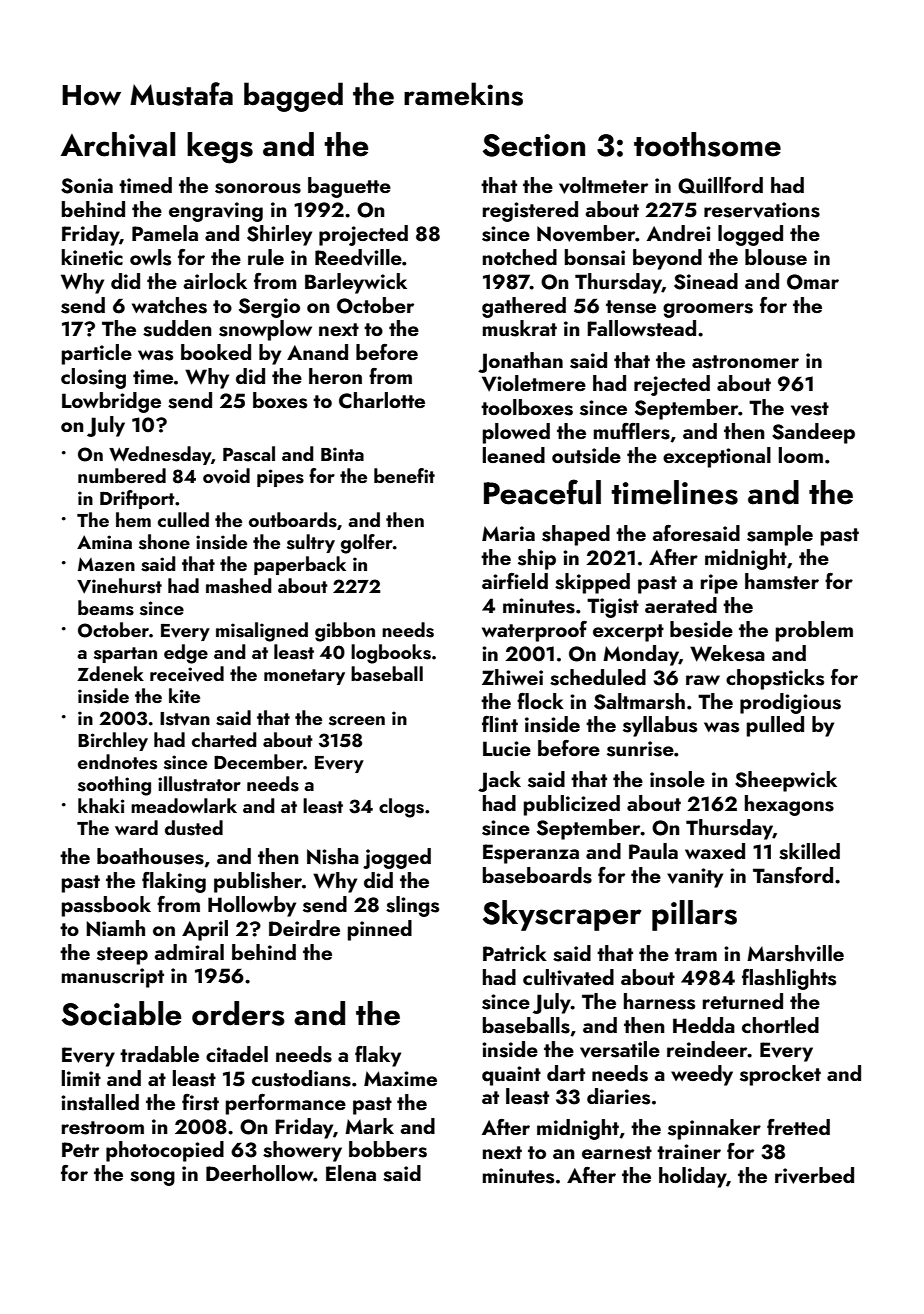  Describe the element at coordinates (801, 455) in the document. I see `loom` at that location.
